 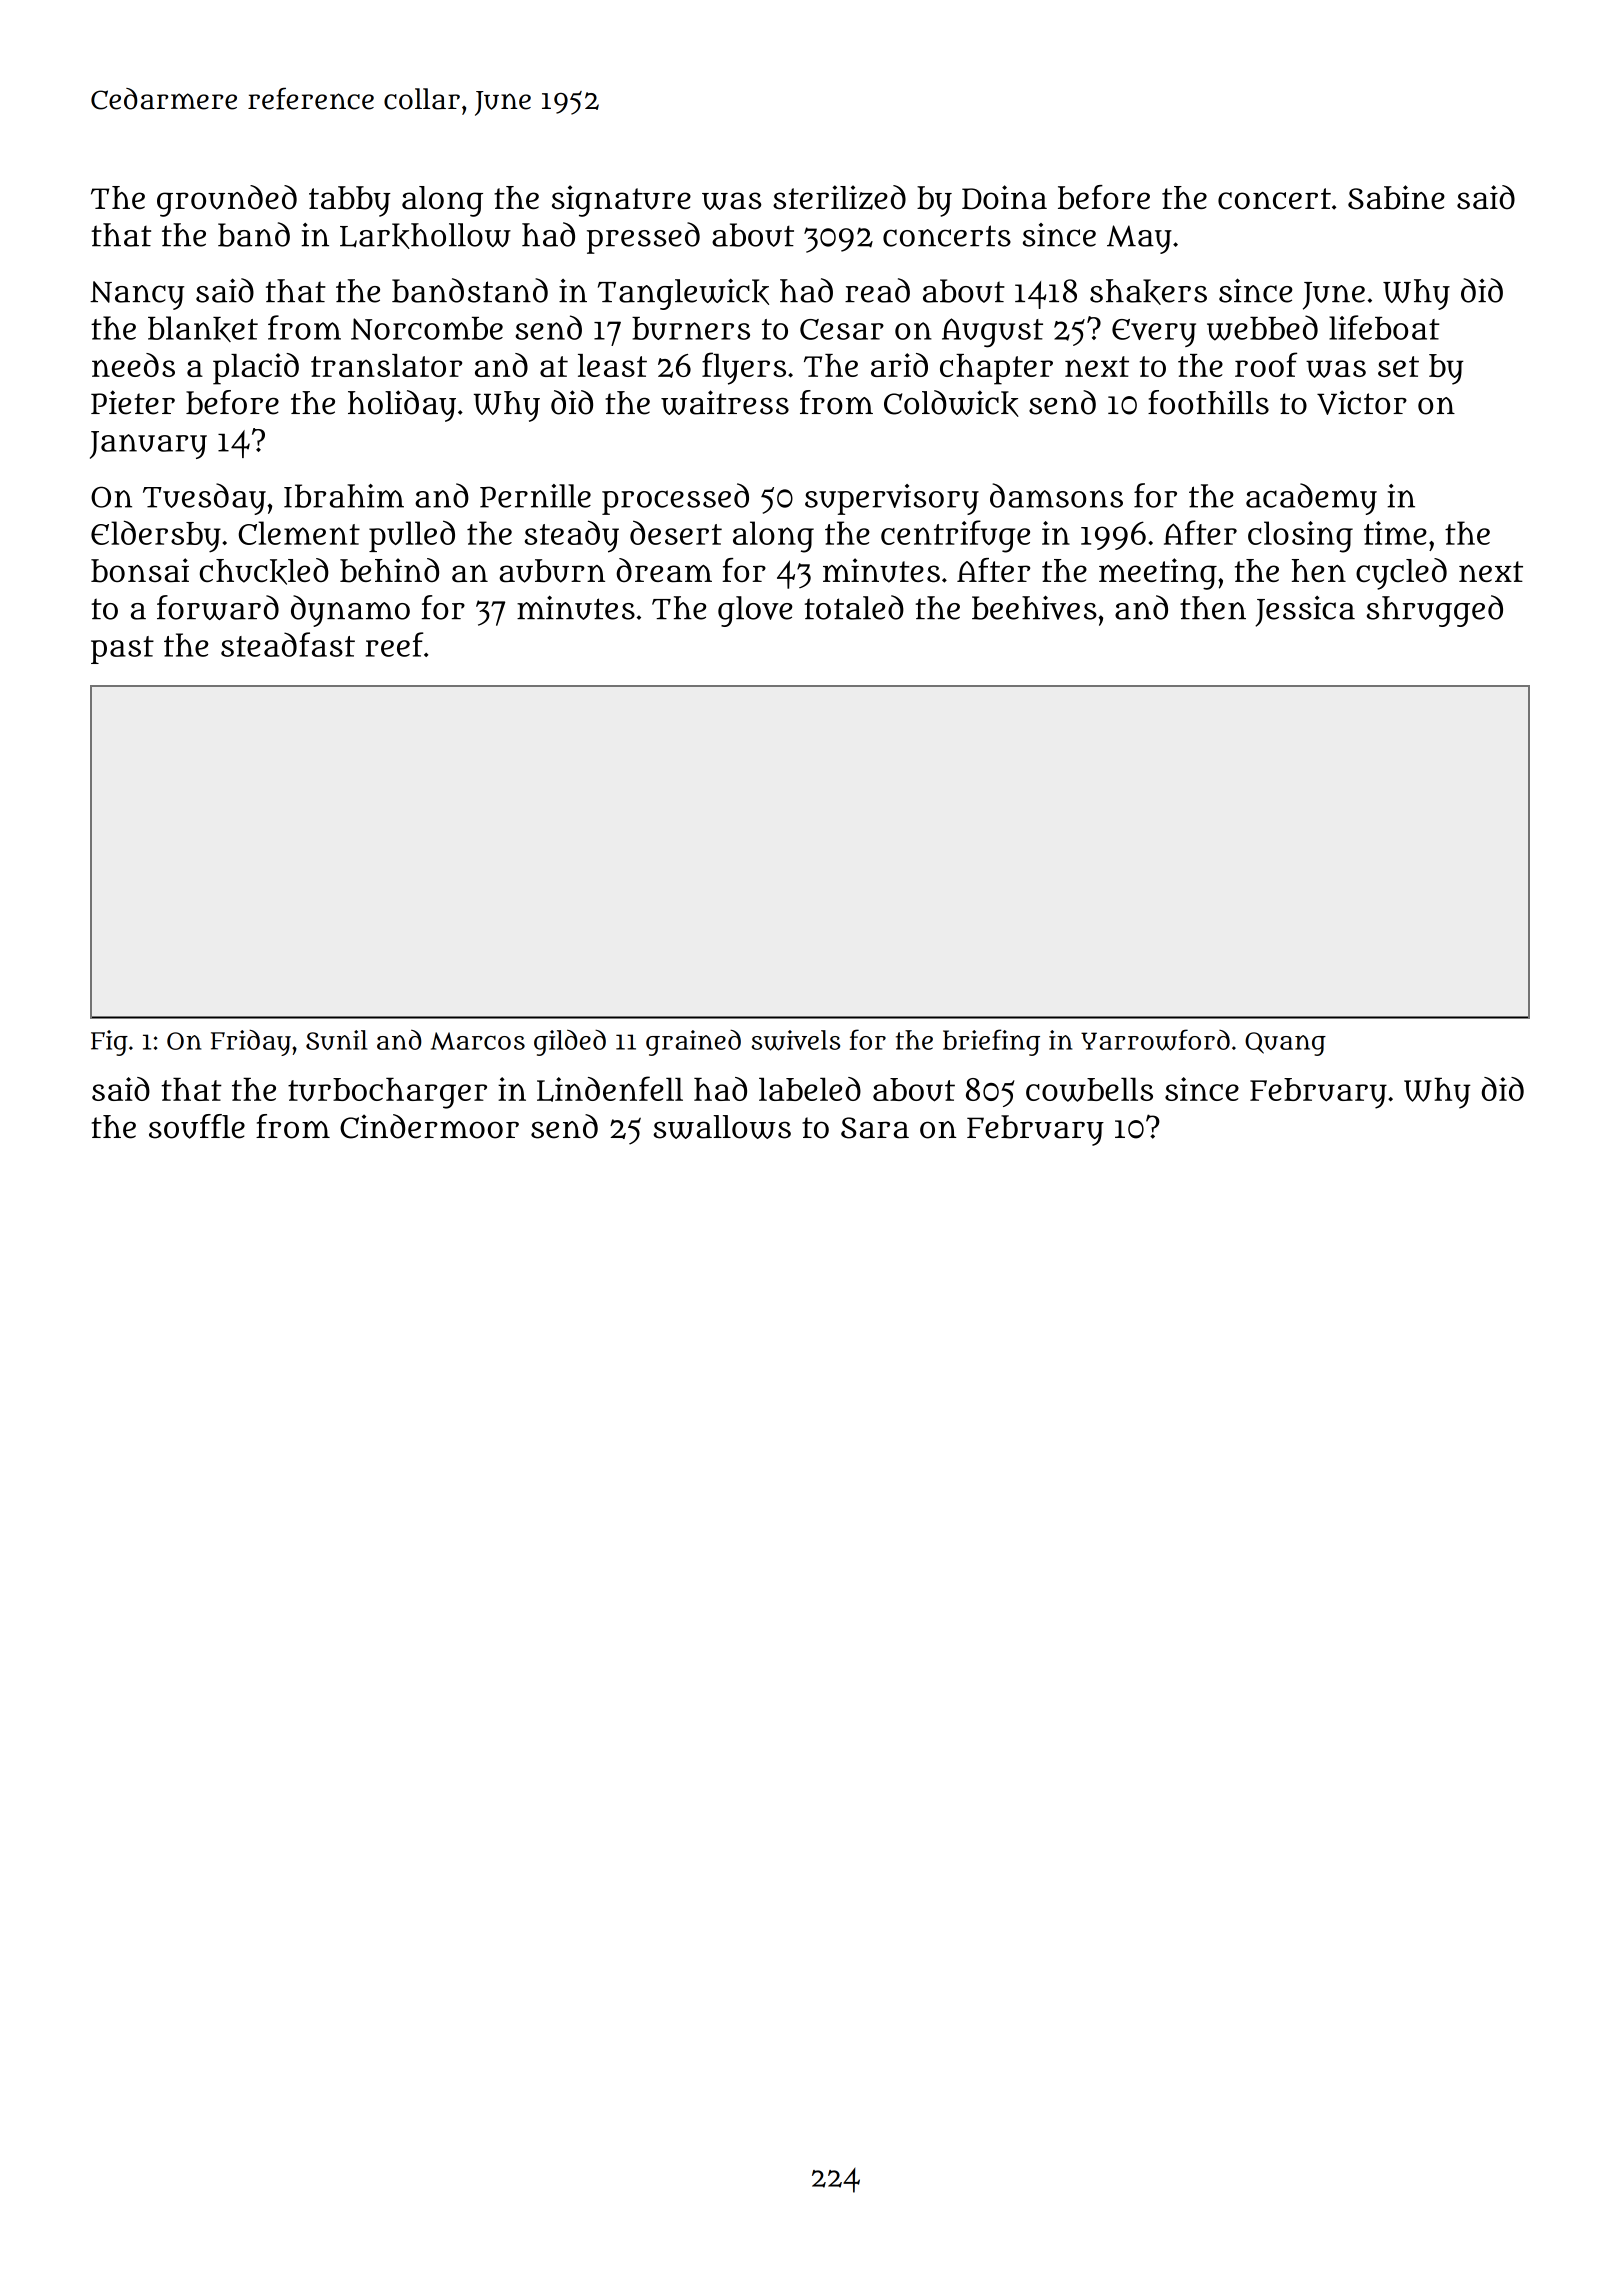 What do you see at coordinates (1285, 1044) in the image?
I see `Quang` at bounding box center [1285, 1044].
